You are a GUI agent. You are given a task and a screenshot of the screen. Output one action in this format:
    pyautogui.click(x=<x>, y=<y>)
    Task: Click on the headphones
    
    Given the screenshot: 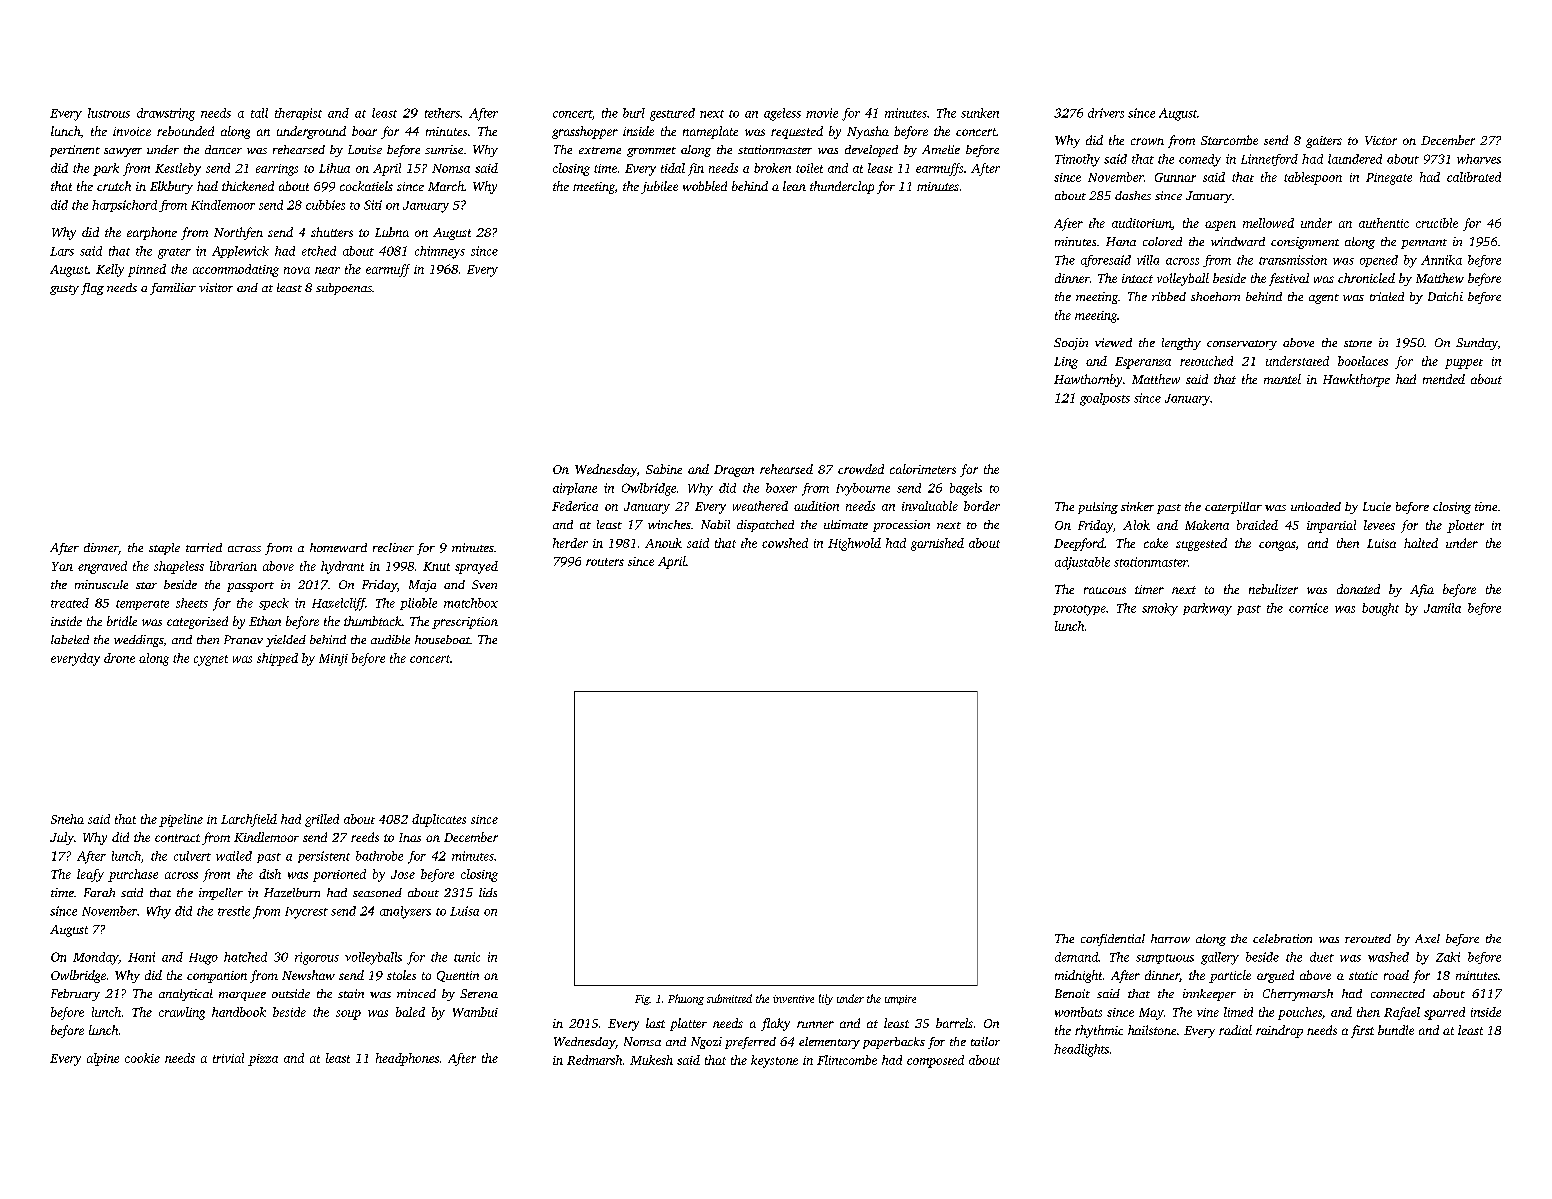 What is the action you would take?
    pyautogui.click(x=407, y=1059)
